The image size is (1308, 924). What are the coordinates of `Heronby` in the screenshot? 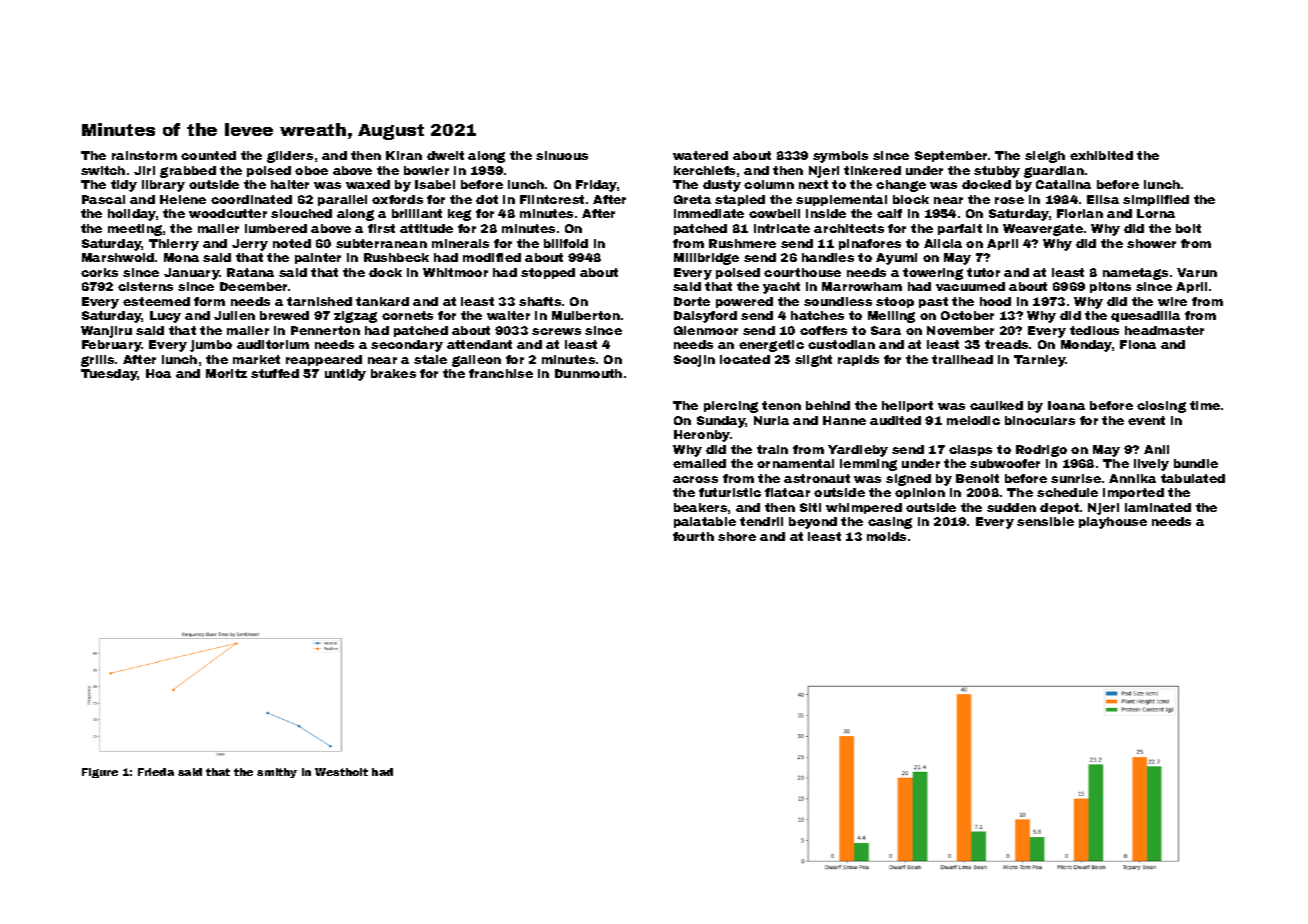 It's located at (702, 436).
